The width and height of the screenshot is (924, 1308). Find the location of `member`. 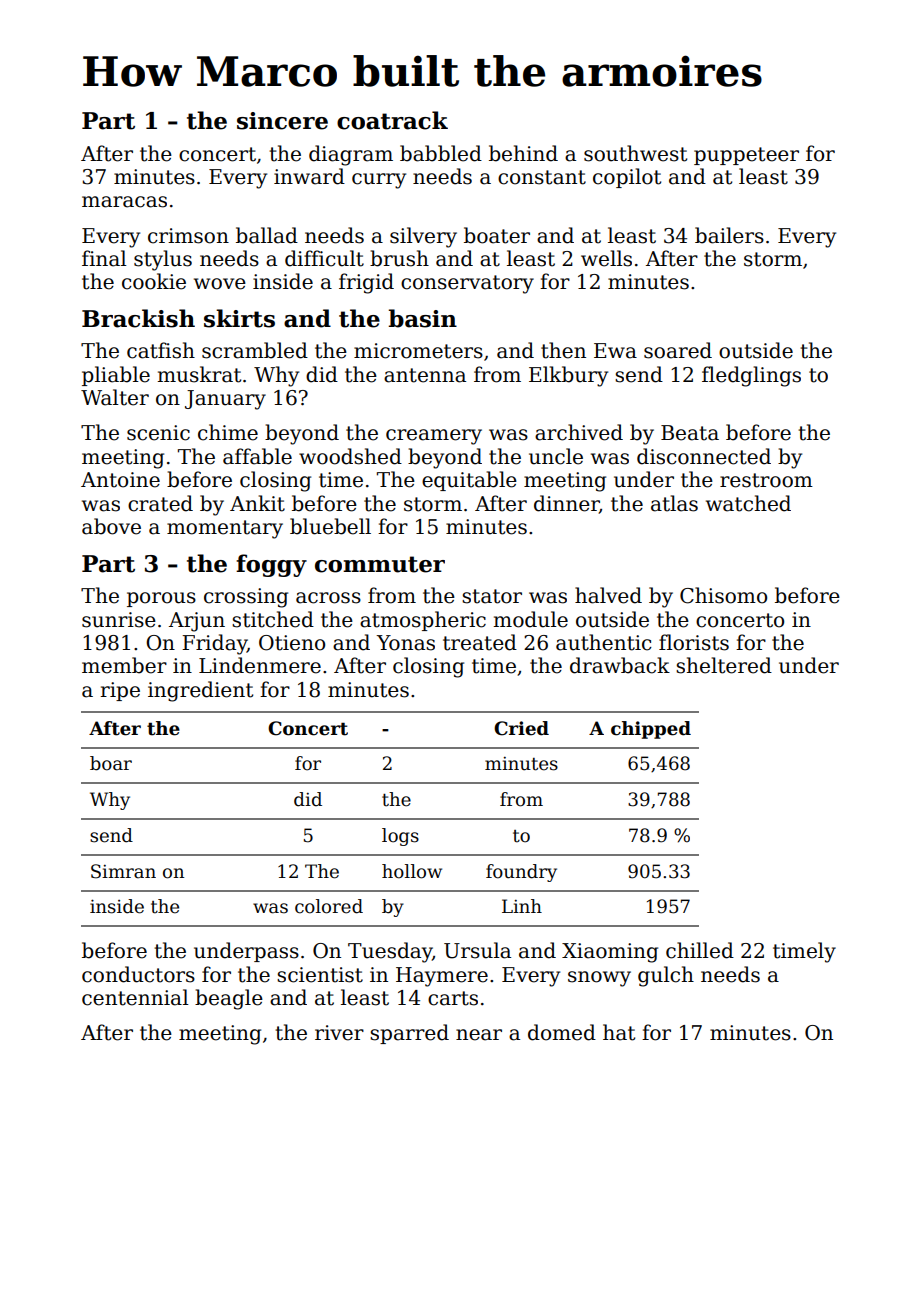

member is located at coordinates (124, 665).
